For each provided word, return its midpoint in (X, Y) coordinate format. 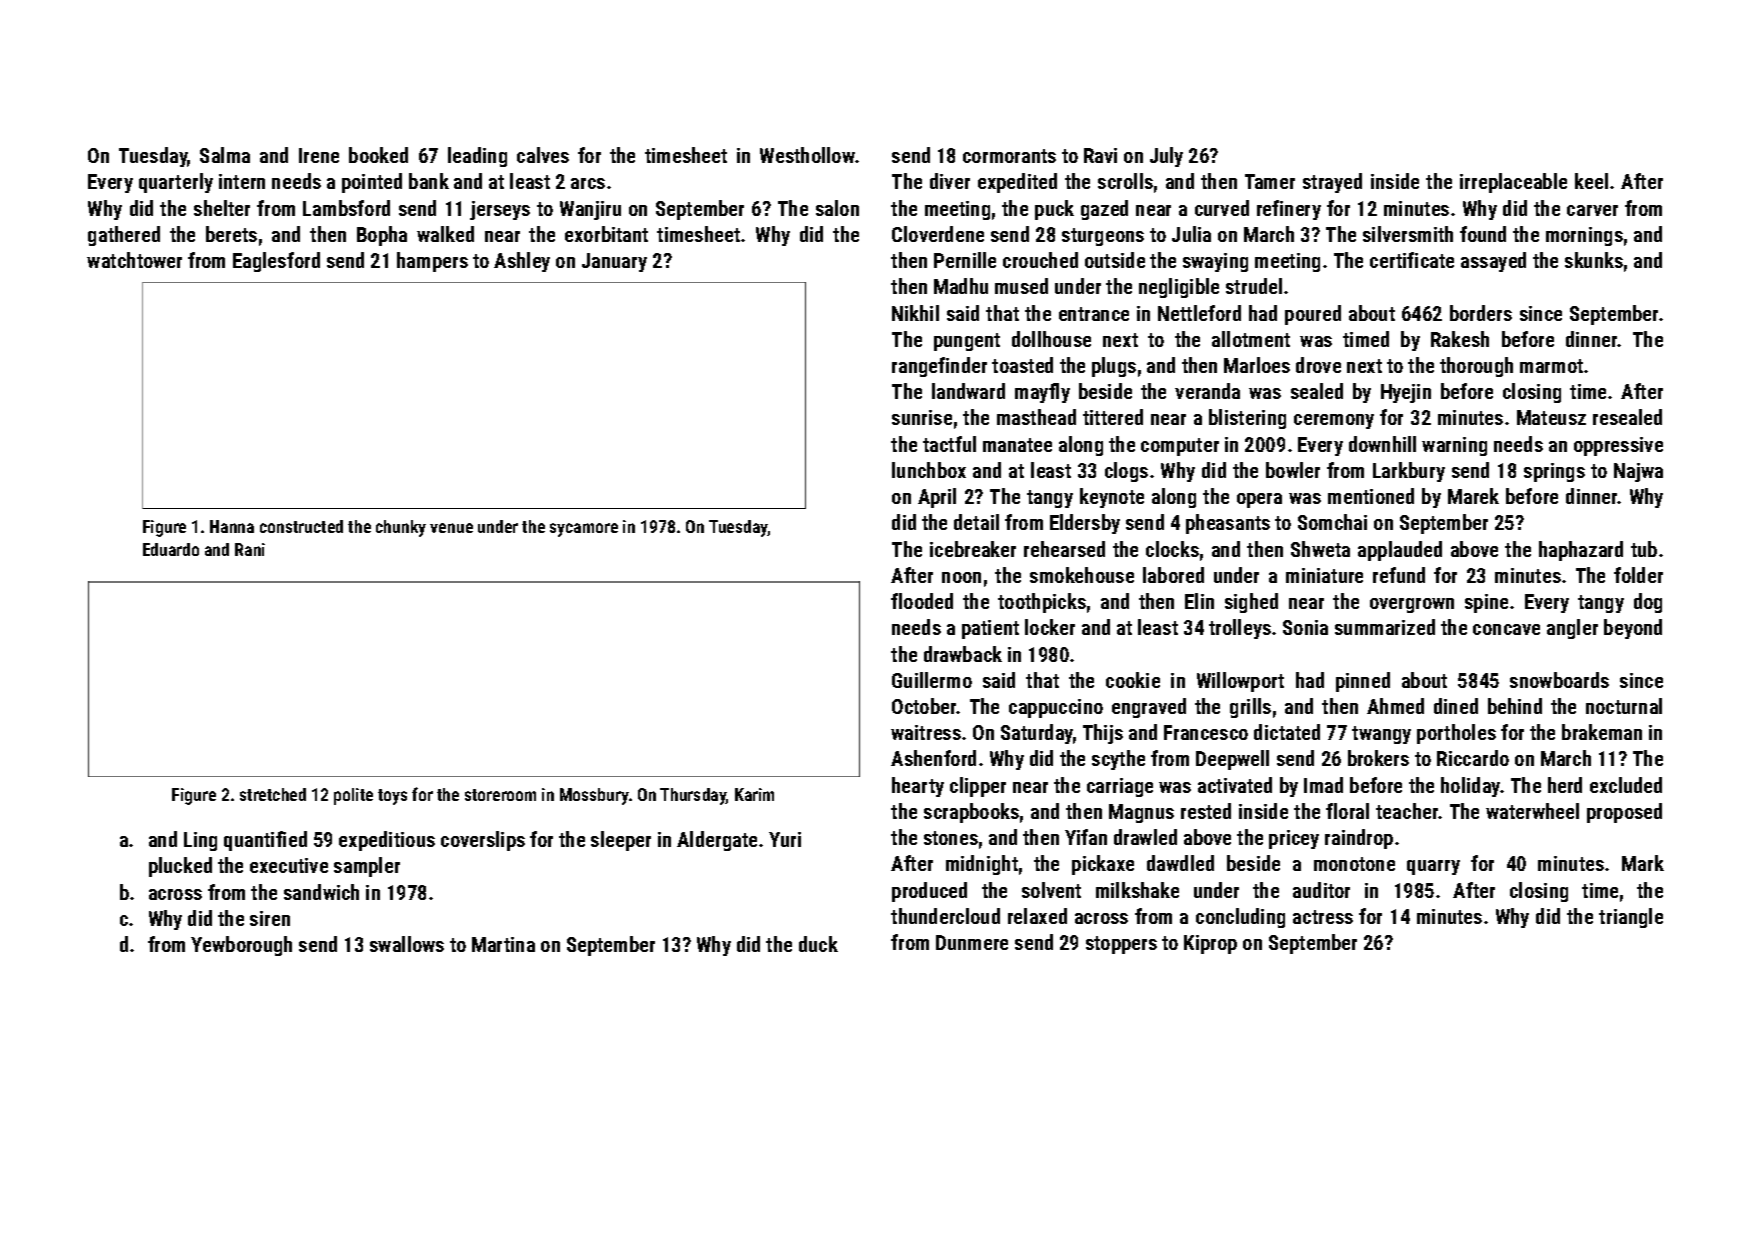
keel (1591, 181)
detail (976, 522)
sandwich (321, 892)
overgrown (1412, 605)
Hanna (232, 526)
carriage (1120, 787)
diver (950, 181)
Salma (225, 155)
